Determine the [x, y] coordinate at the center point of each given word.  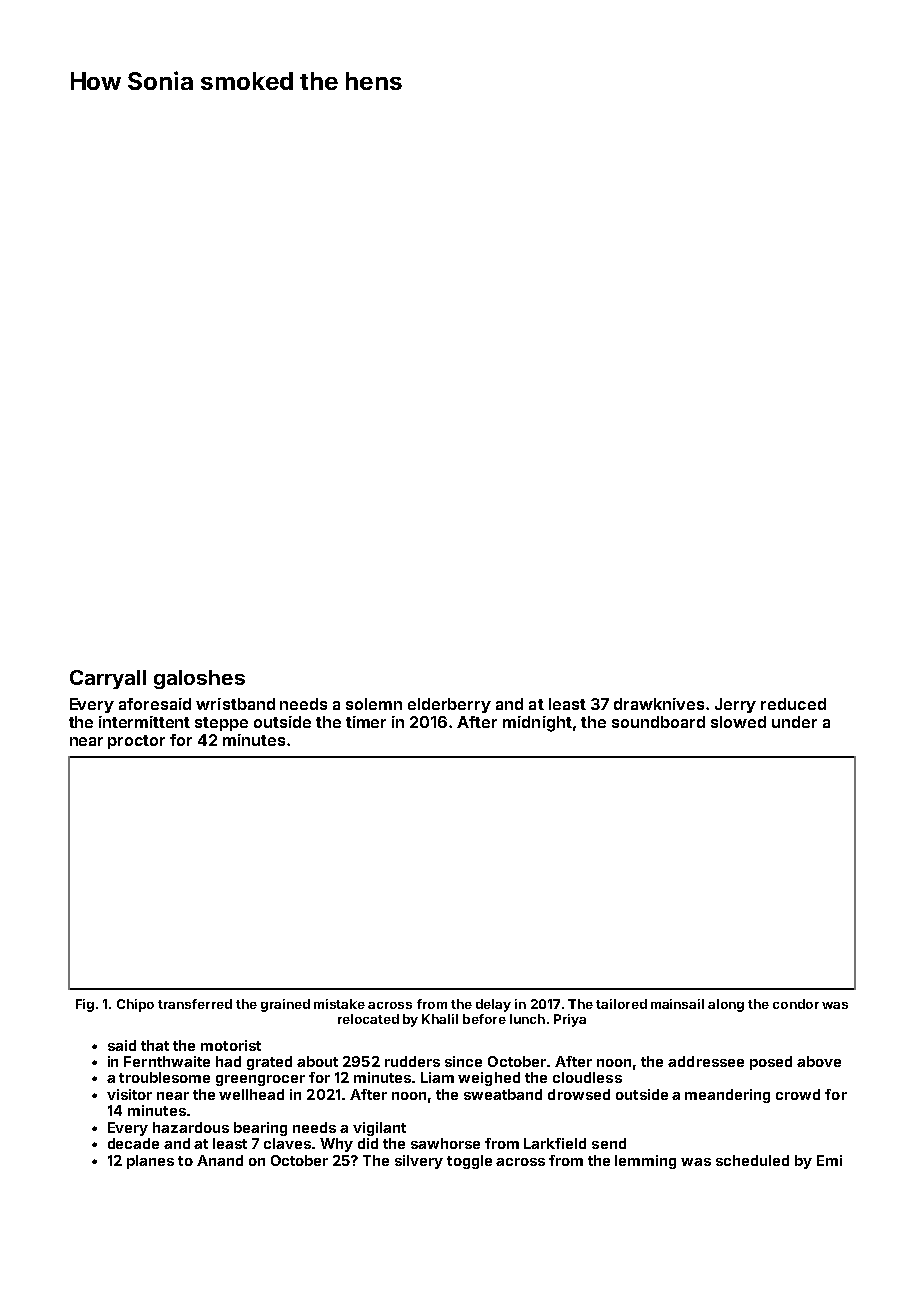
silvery [419, 1162]
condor [796, 1004]
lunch [527, 1019]
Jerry [735, 705]
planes [150, 1162]
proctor [136, 742]
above [819, 1061]
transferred [195, 1004]
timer [366, 722]
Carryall [108, 679]
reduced [793, 704]
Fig [85, 1005]
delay [493, 1005]
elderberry [449, 705]
